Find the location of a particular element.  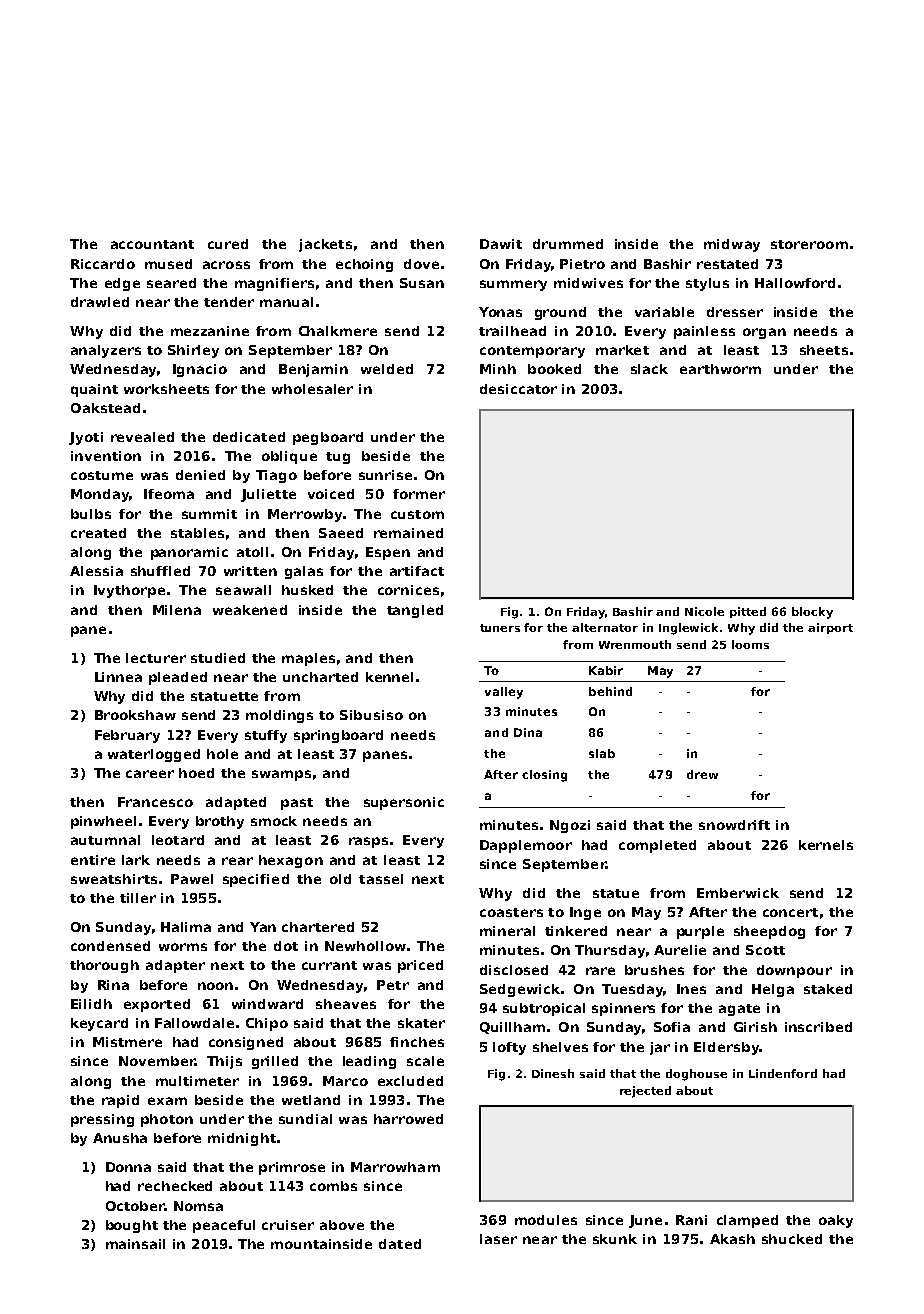

maples is located at coordinates (308, 659).
